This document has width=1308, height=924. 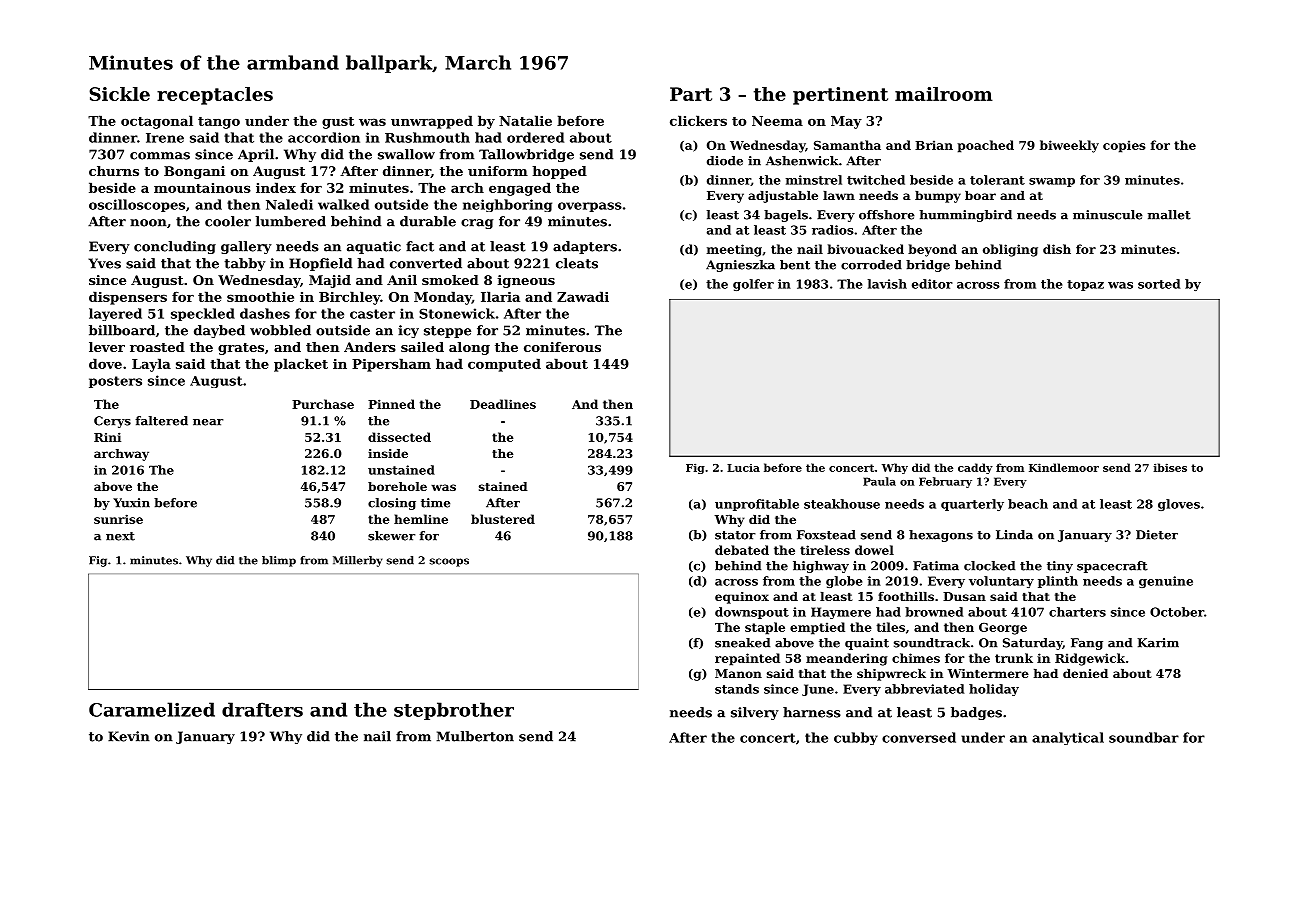 What do you see at coordinates (215, 96) in the document?
I see `receptacles` at bounding box center [215, 96].
